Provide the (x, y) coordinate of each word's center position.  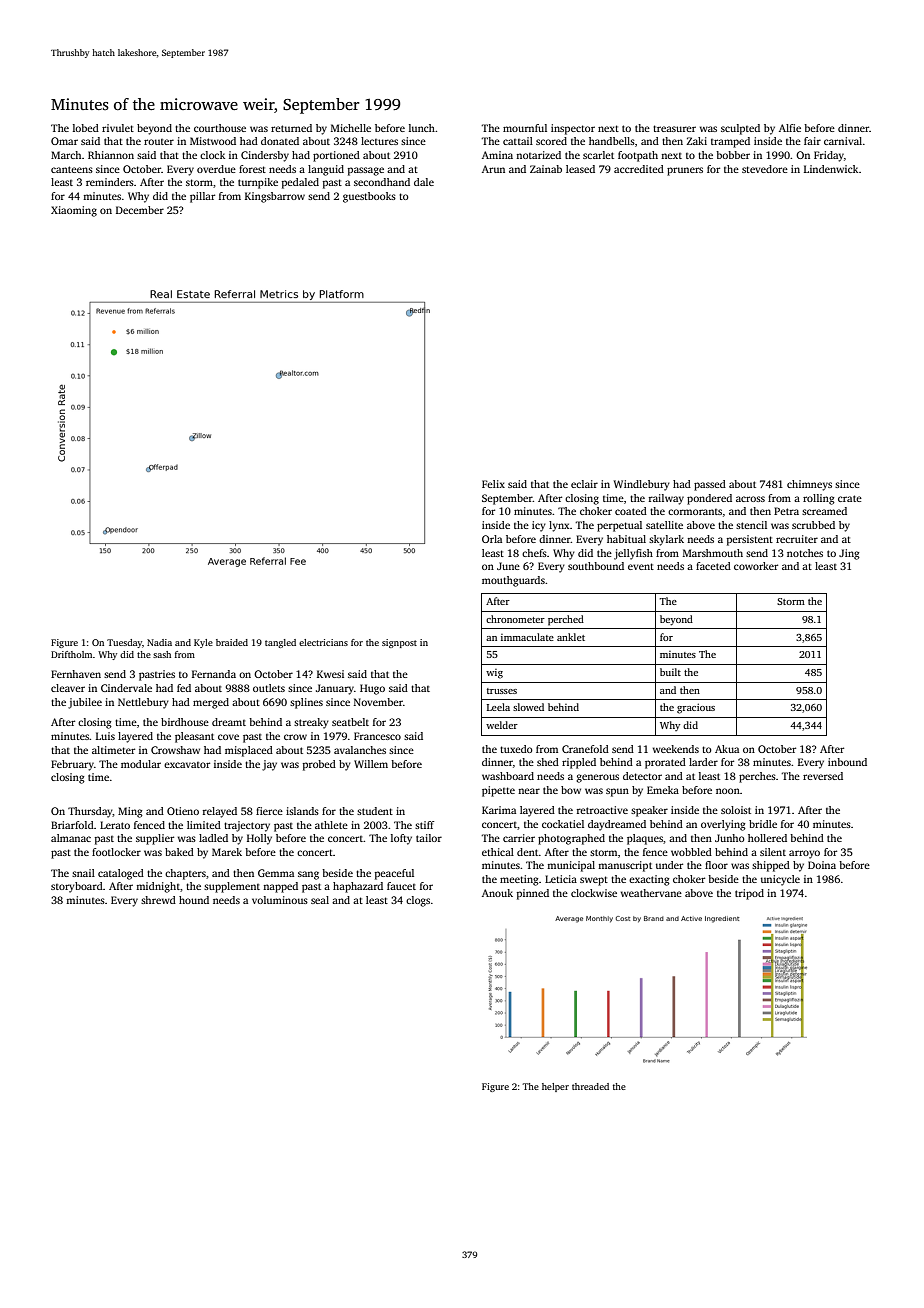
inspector (573, 129)
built (670, 672)
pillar (202, 197)
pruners (685, 171)
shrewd (158, 900)
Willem (371, 764)
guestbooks (369, 197)
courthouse (220, 128)
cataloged (121, 874)
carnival (843, 141)
